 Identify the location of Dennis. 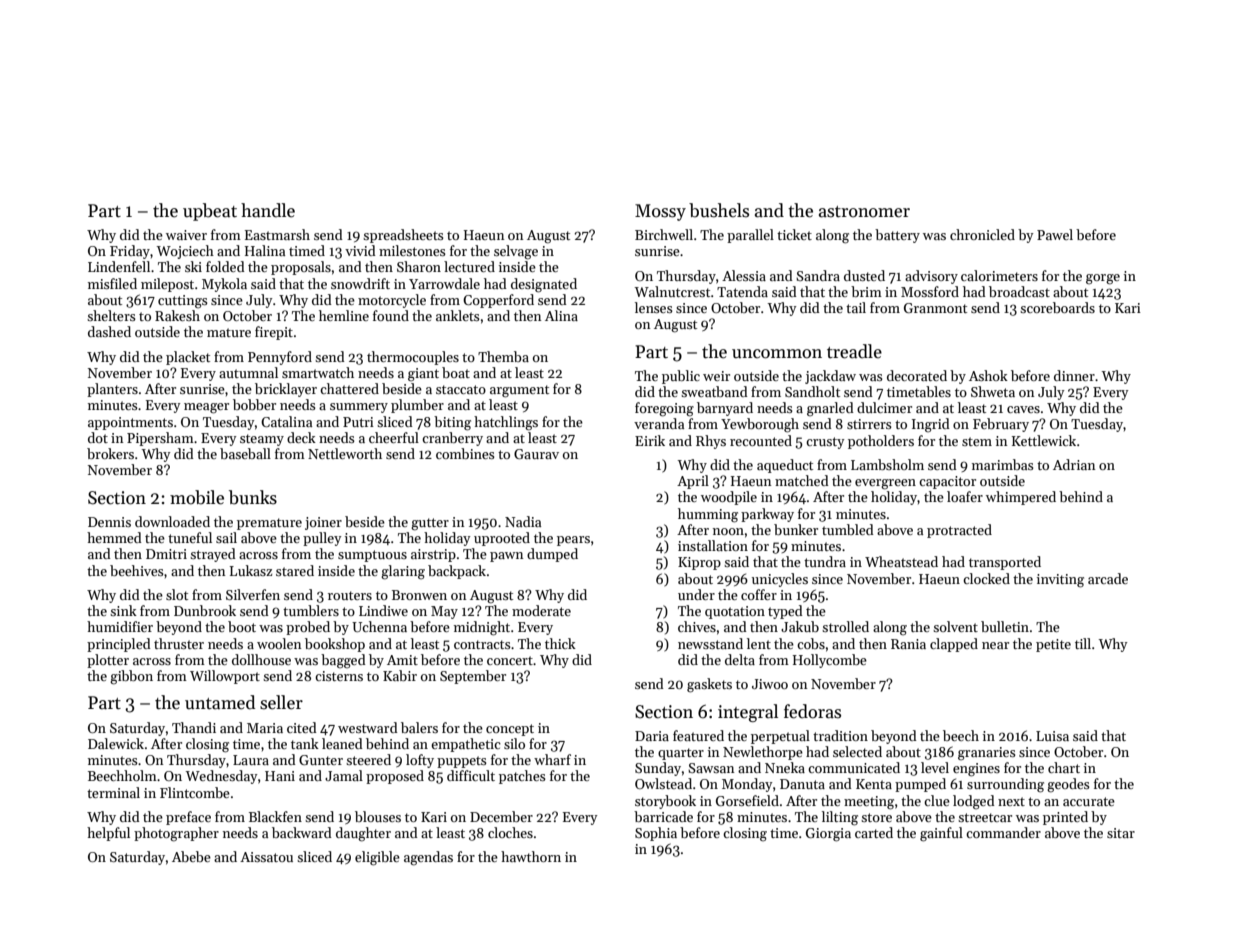
(109, 522).
